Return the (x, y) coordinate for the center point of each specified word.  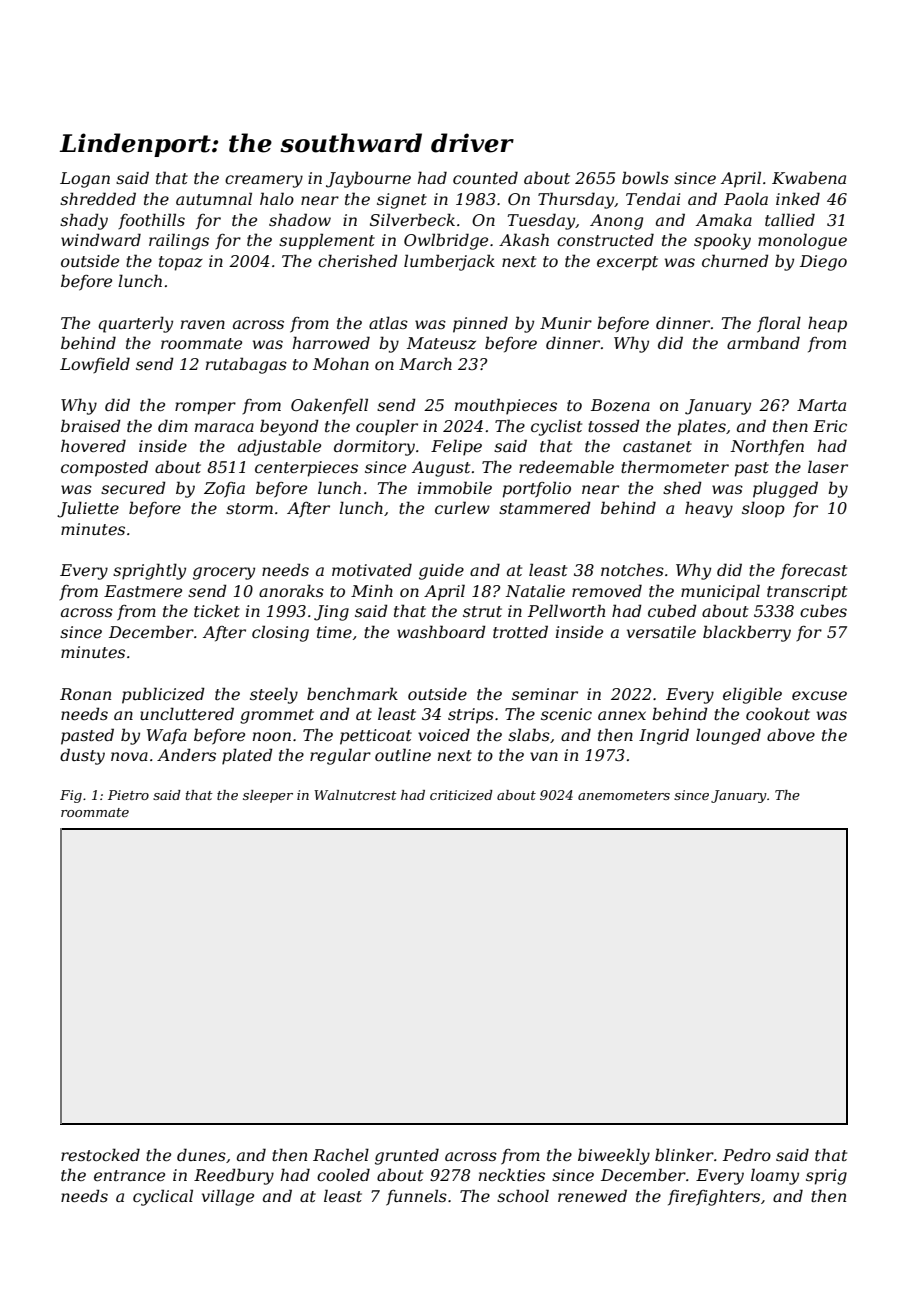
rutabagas (246, 365)
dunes (201, 1154)
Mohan (341, 363)
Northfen (767, 447)
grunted (407, 1156)
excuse (819, 695)
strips (471, 716)
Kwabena (809, 177)
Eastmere (143, 591)
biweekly (614, 1156)
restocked (100, 1154)
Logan (85, 180)
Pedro (747, 1154)
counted (485, 177)
